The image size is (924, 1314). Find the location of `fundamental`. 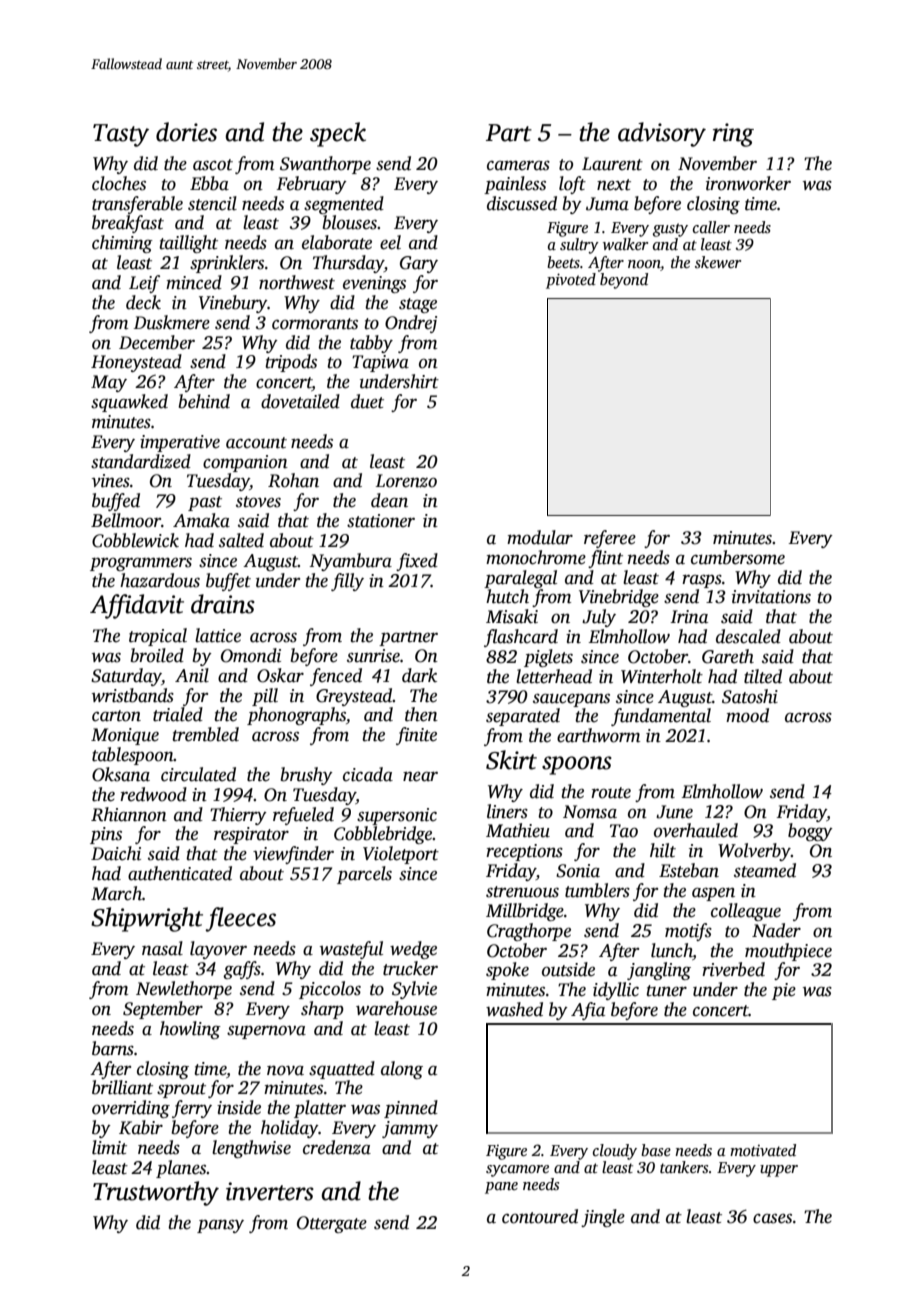

fundamental is located at coordinates (661, 717).
